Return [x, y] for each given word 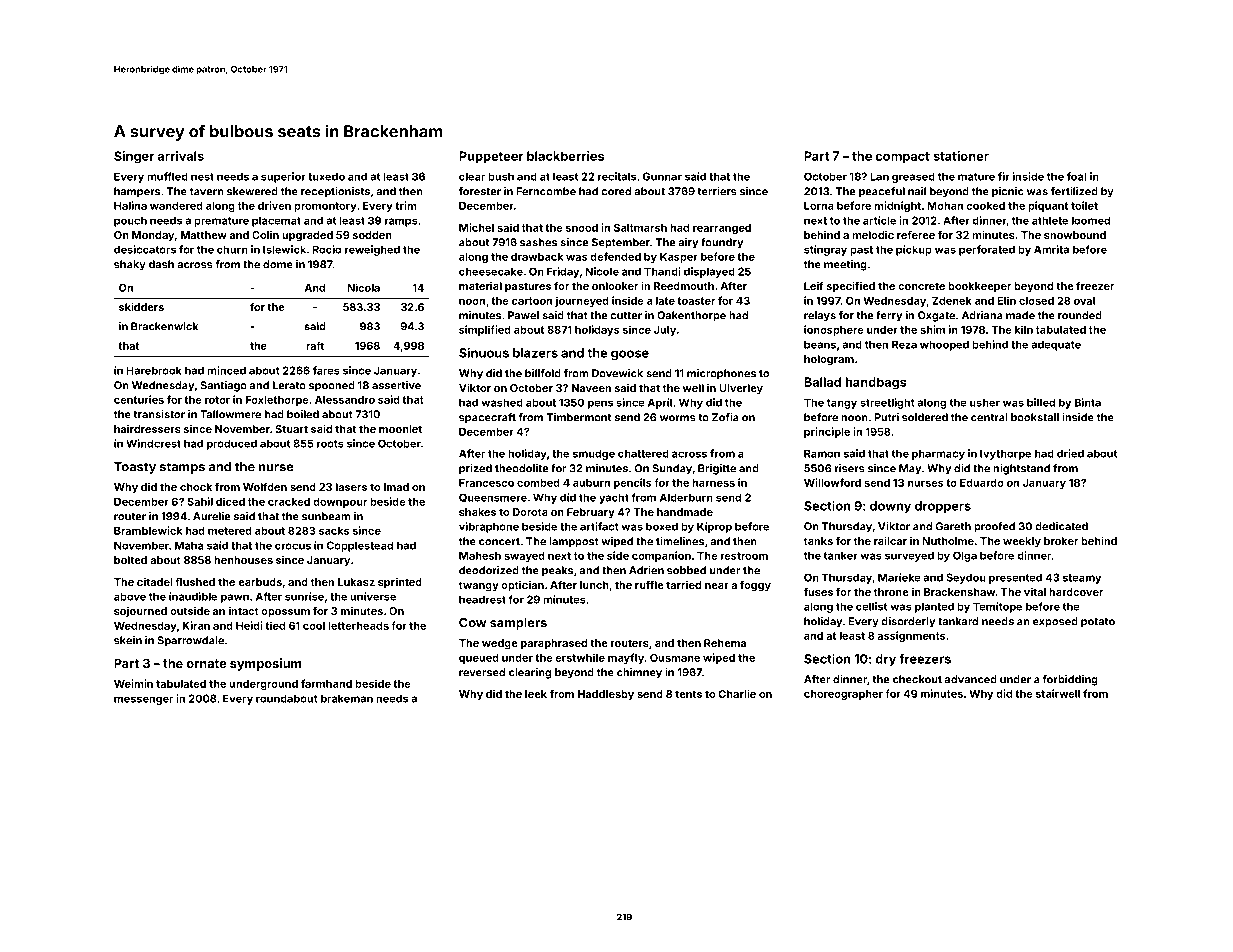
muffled [167, 176]
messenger [143, 700]
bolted [130, 560]
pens [600, 404]
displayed [709, 272]
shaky [130, 265]
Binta [1088, 402]
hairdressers [147, 428]
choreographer [843, 695]
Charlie [737, 693]
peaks [557, 571]
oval [1084, 301]
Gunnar [662, 176]
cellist [871, 606]
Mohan [945, 206]
